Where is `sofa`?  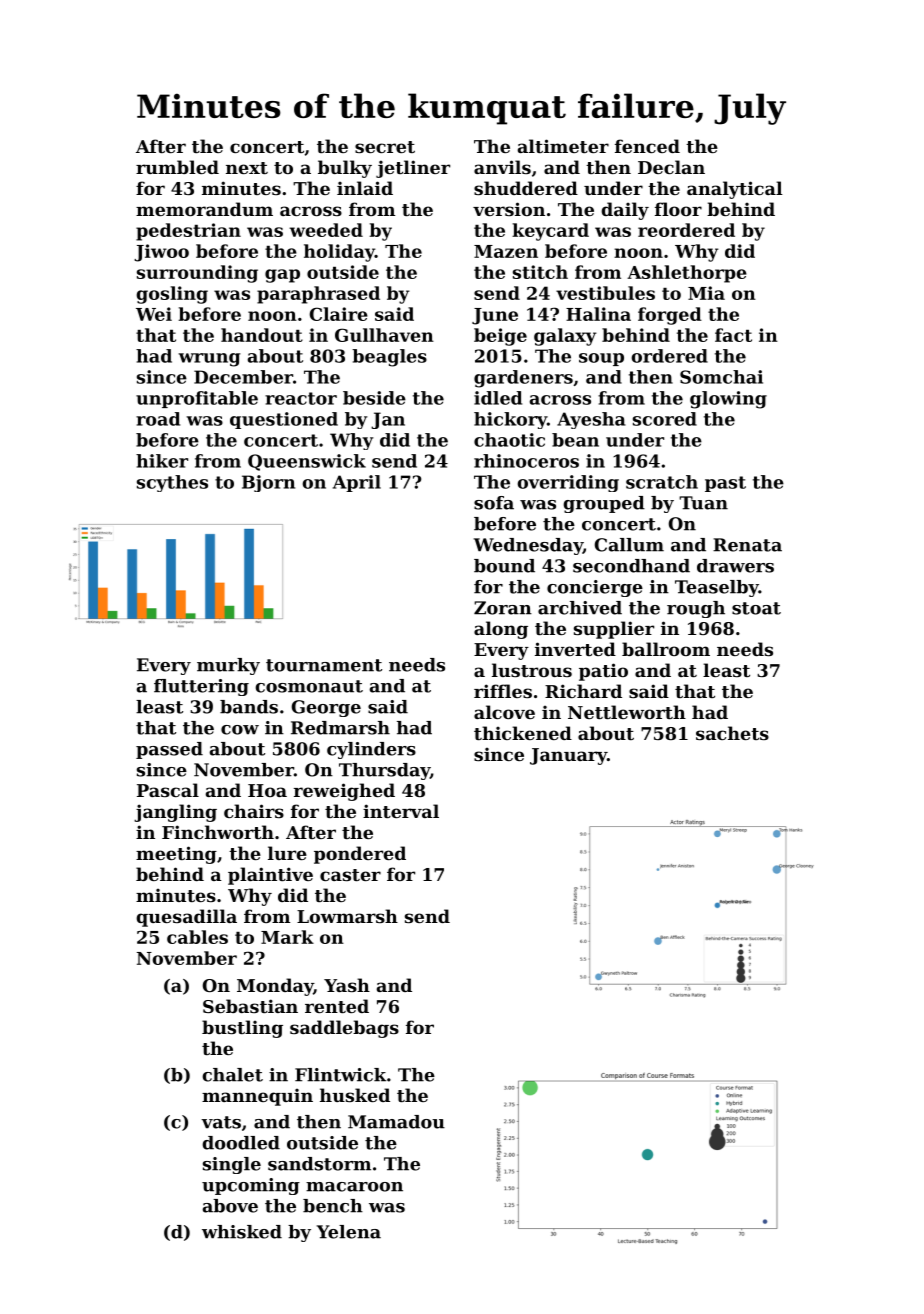 sofa is located at coordinates (494, 503).
